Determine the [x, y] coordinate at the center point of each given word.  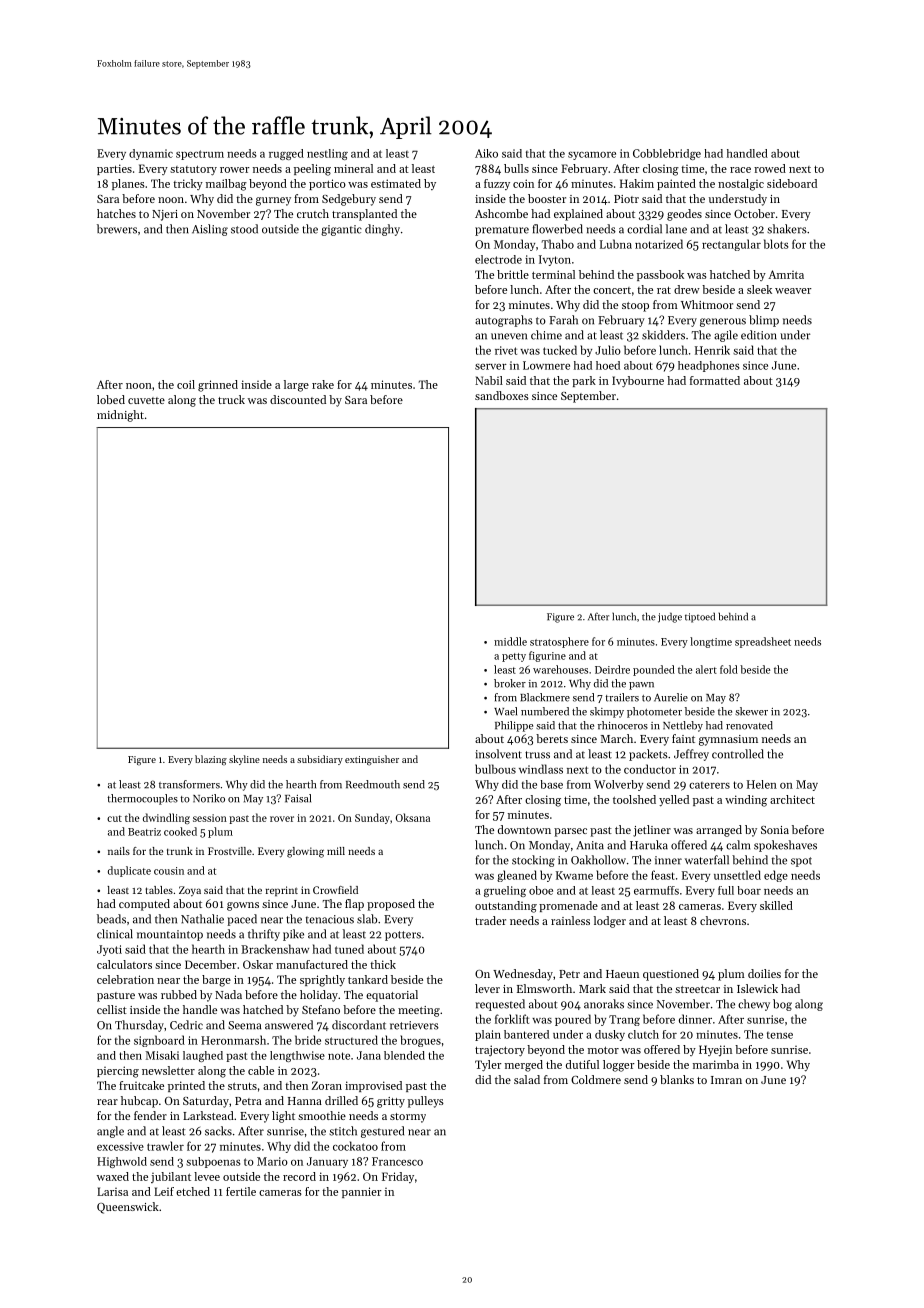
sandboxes [502, 395]
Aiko [486, 153]
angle [110, 1132]
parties [114, 169]
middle [510, 641]
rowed [770, 168]
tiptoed [700, 618]
